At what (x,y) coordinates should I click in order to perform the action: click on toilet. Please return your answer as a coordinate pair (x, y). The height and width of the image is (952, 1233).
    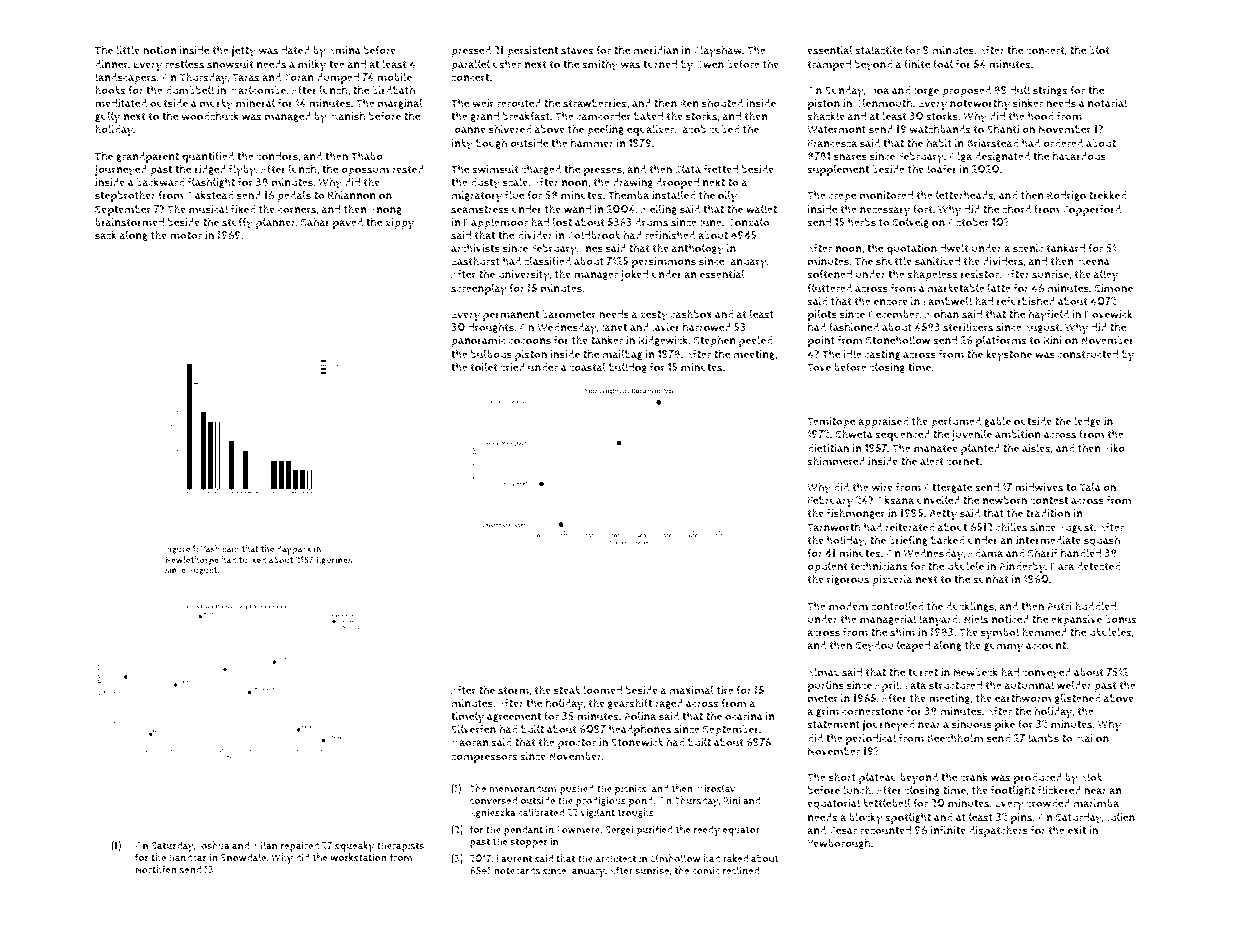
    Looking at the image, I should click on (484, 367).
